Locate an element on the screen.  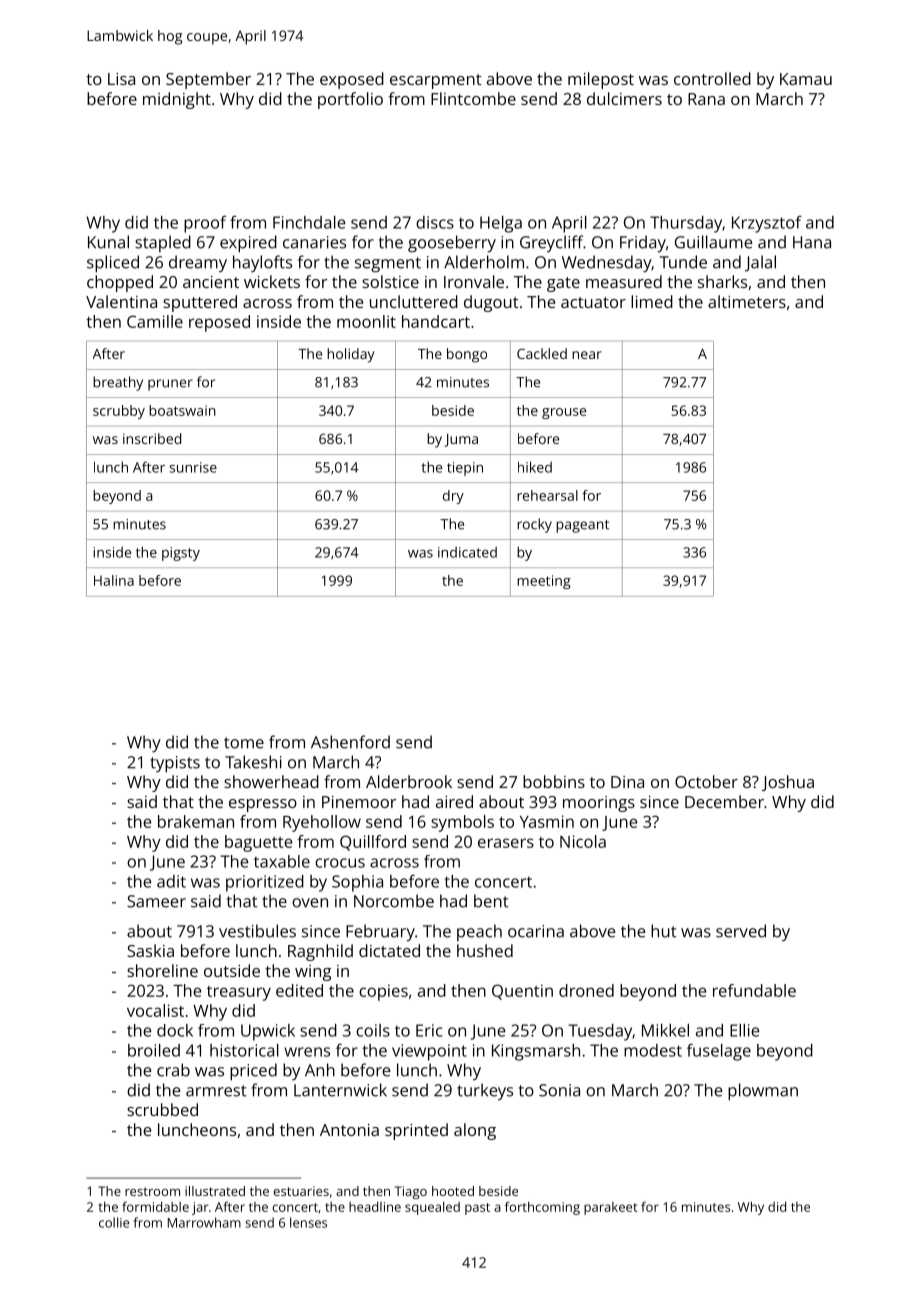
Marrowham is located at coordinates (204, 1222).
